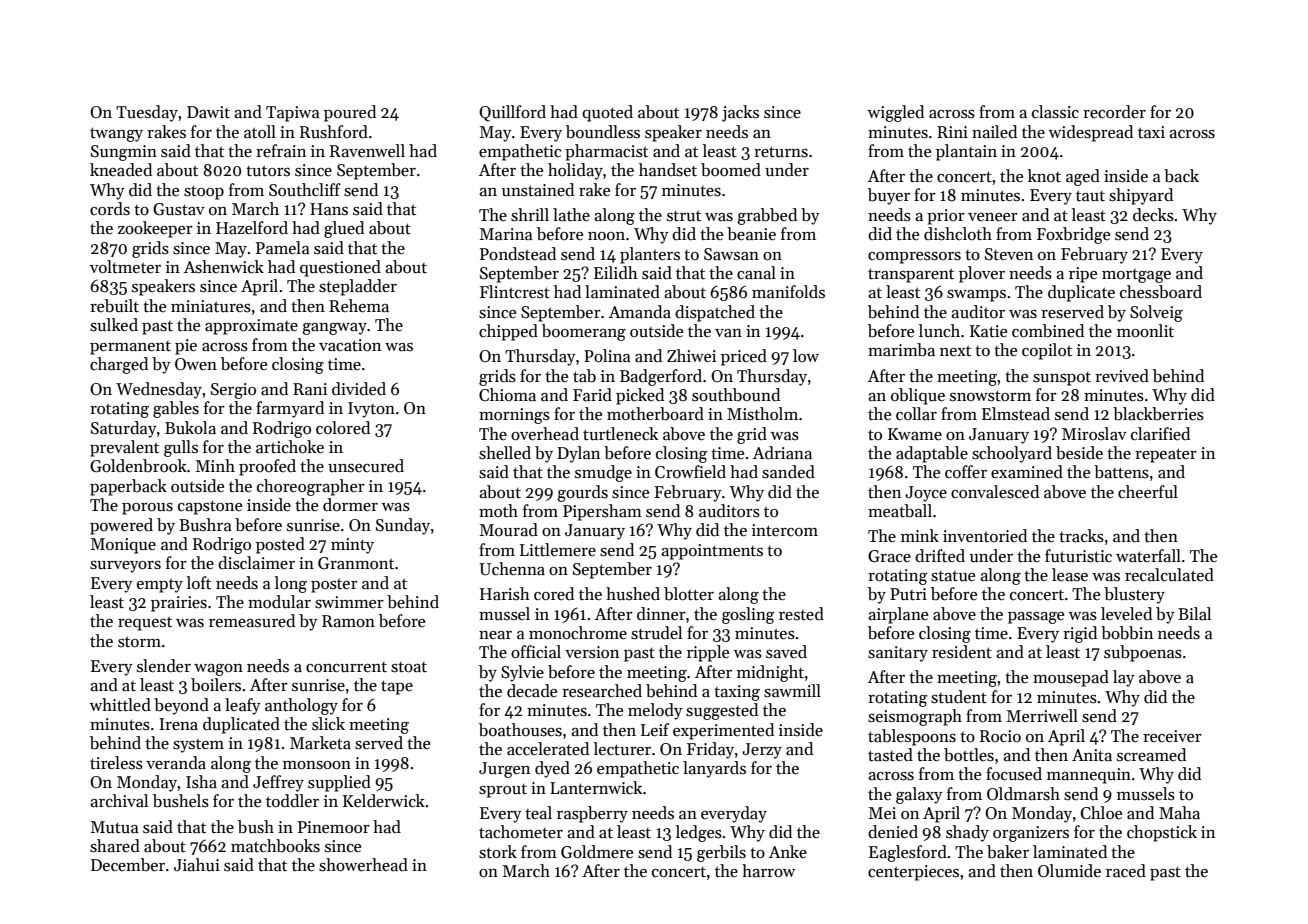  What do you see at coordinates (116, 134) in the screenshot?
I see `twangy` at bounding box center [116, 134].
